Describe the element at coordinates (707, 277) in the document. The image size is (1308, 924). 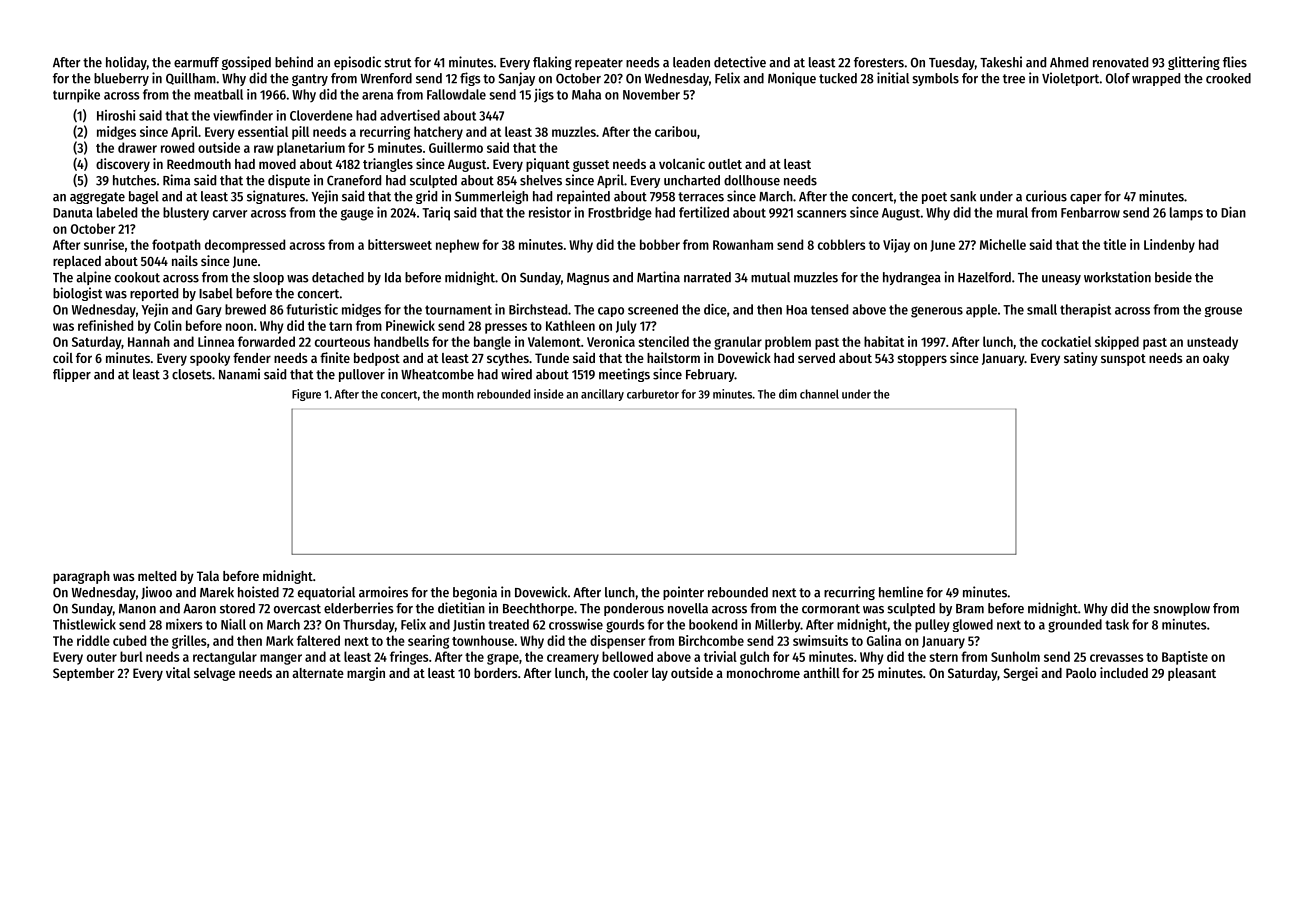
I see `narrated` at that location.
